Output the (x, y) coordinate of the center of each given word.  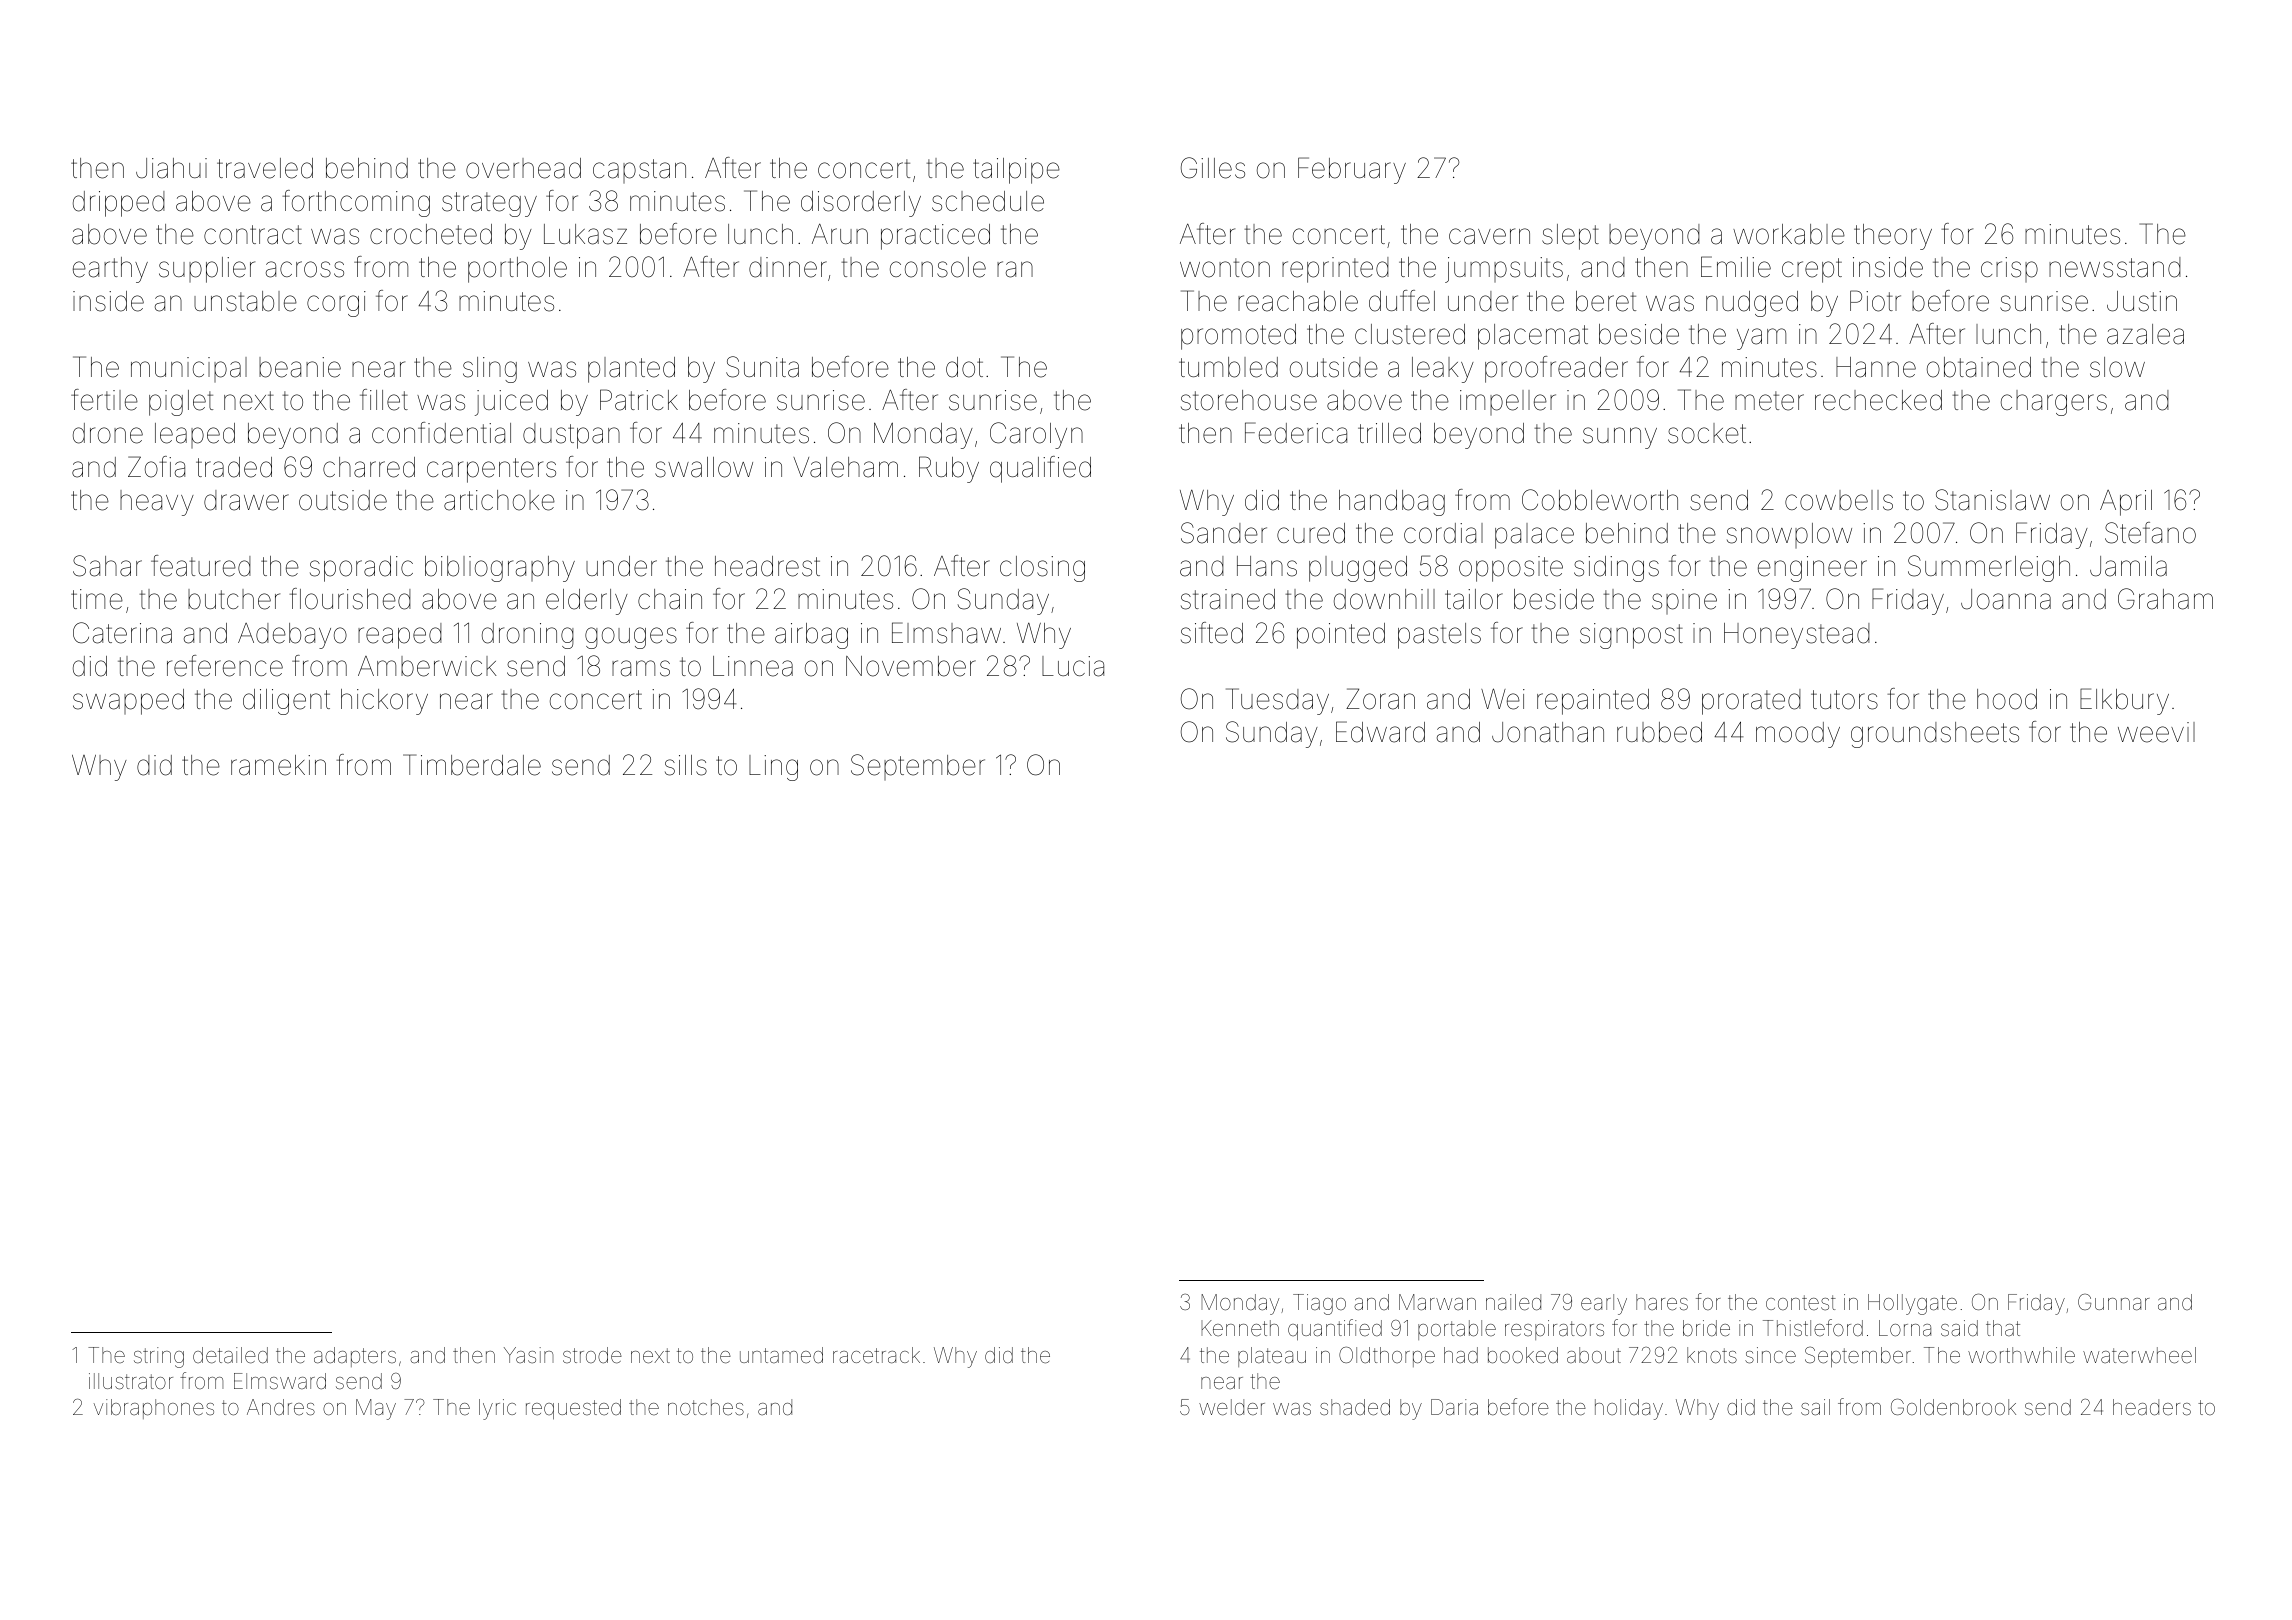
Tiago (1319, 1304)
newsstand (2115, 267)
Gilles (1213, 168)
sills (686, 765)
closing (1042, 569)
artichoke (499, 500)
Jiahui (171, 168)
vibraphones (154, 1409)
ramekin (278, 765)
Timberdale (472, 765)
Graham (2165, 599)
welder (1232, 1407)
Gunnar (2114, 1302)
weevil (2156, 732)
